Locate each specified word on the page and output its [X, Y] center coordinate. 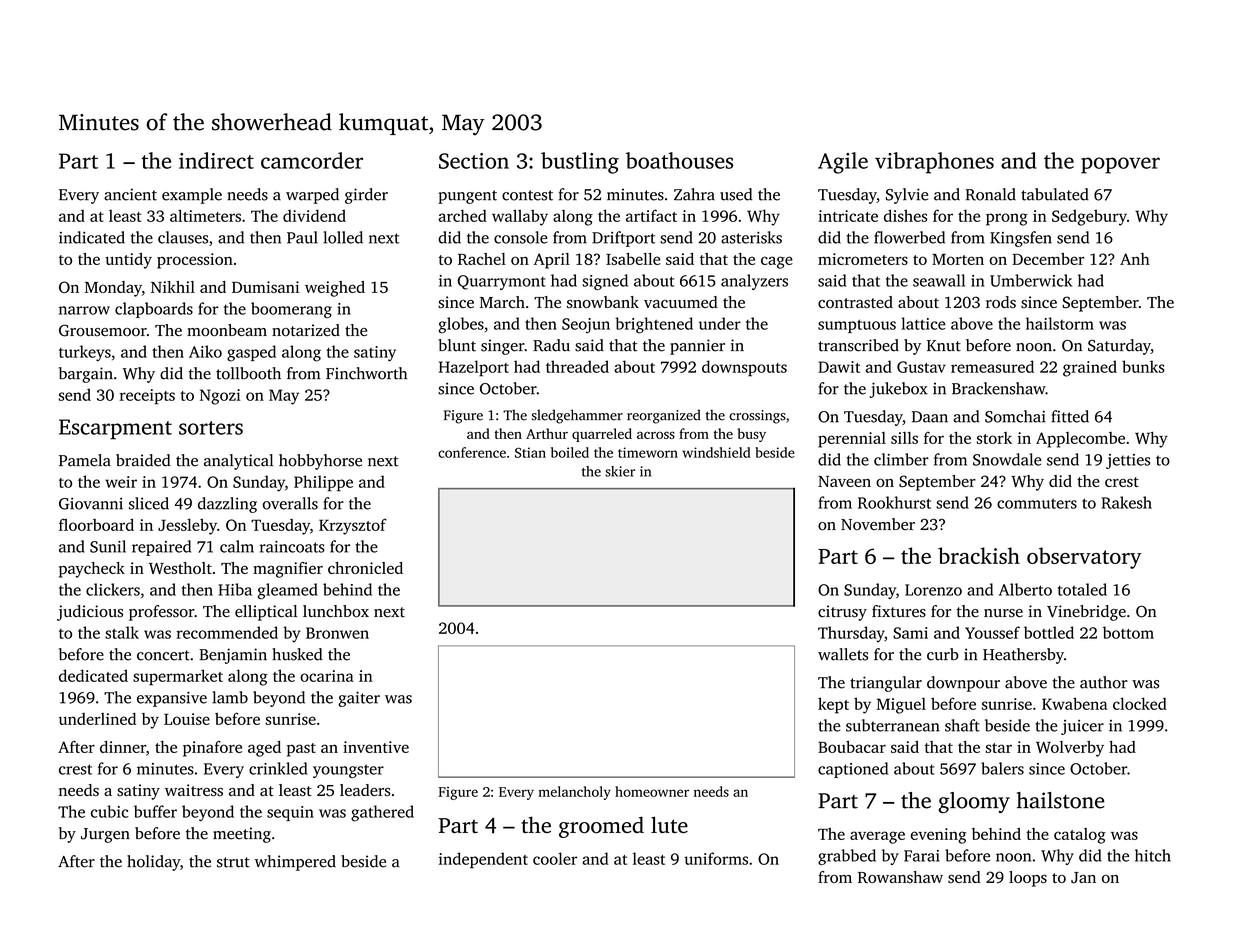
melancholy [574, 793]
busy [752, 435]
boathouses [679, 160]
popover [1120, 165]
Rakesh [1126, 502]
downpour [963, 684]
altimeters [205, 215]
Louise [187, 719]
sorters [211, 428]
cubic [109, 811]
